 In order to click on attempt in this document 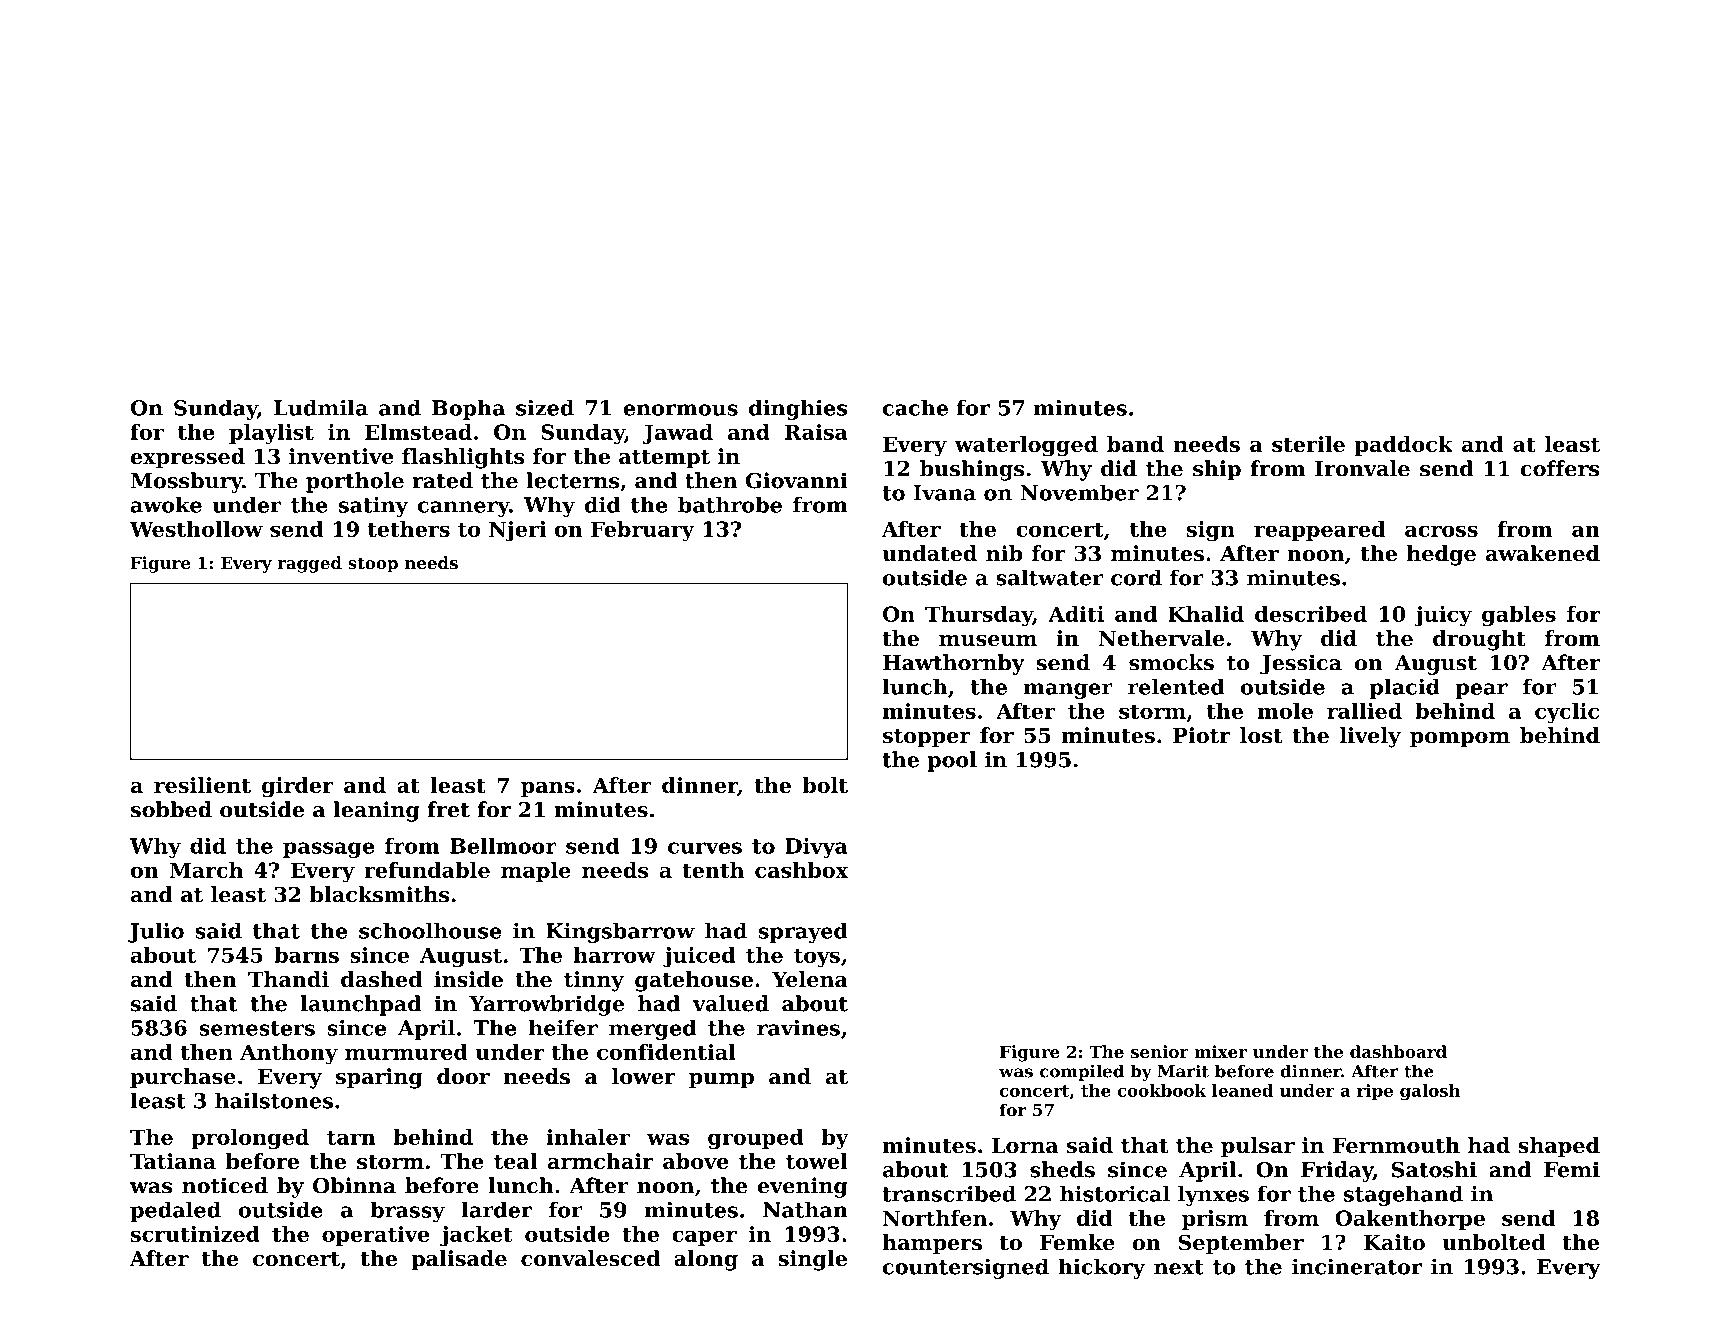, I will do `click(664, 459)`.
